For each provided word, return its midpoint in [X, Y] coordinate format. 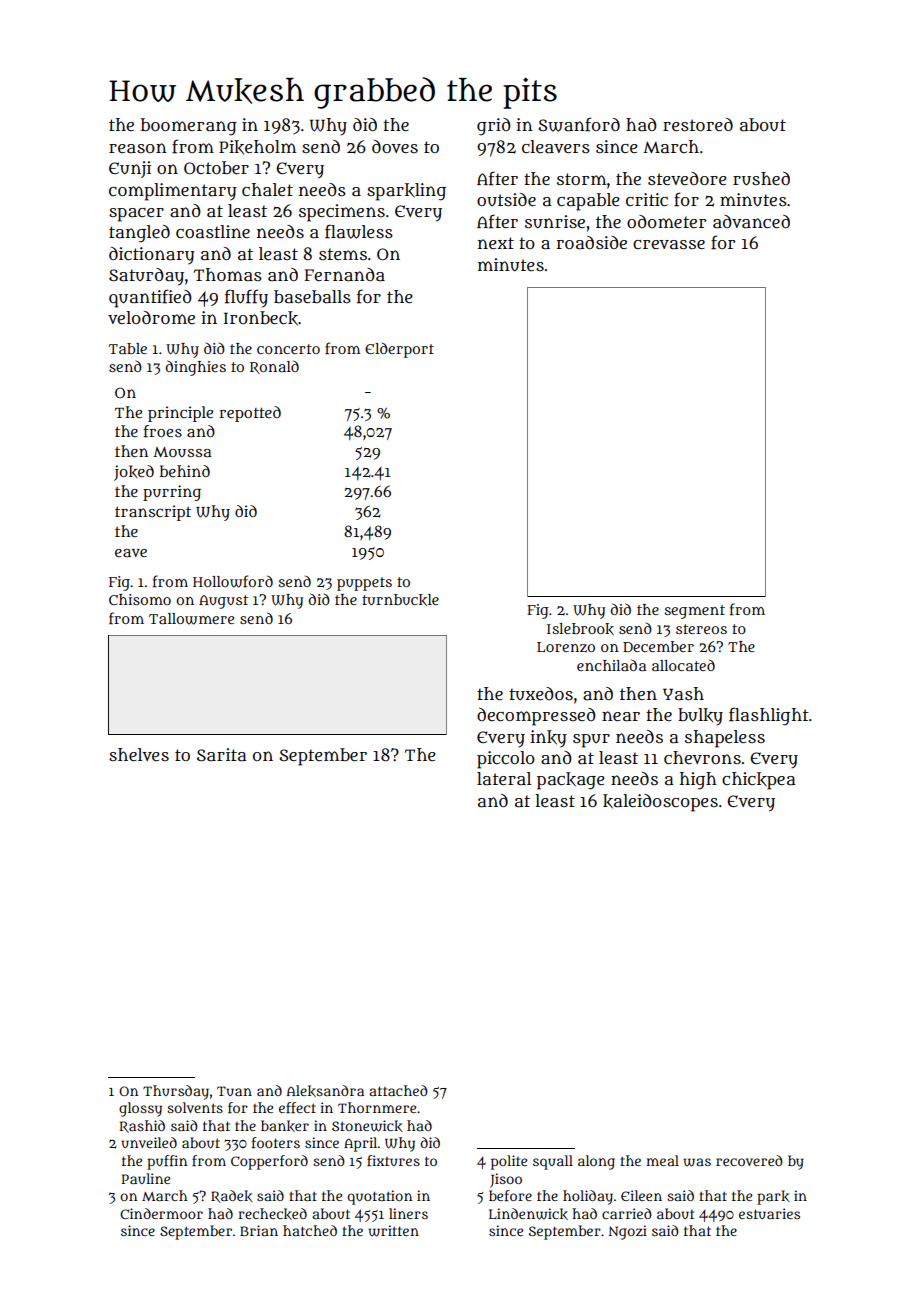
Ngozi [628, 1232]
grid [494, 127]
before [510, 1195]
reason [138, 148]
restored [698, 124]
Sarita [222, 755]
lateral [504, 779]
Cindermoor [161, 1213]
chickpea [759, 781]
